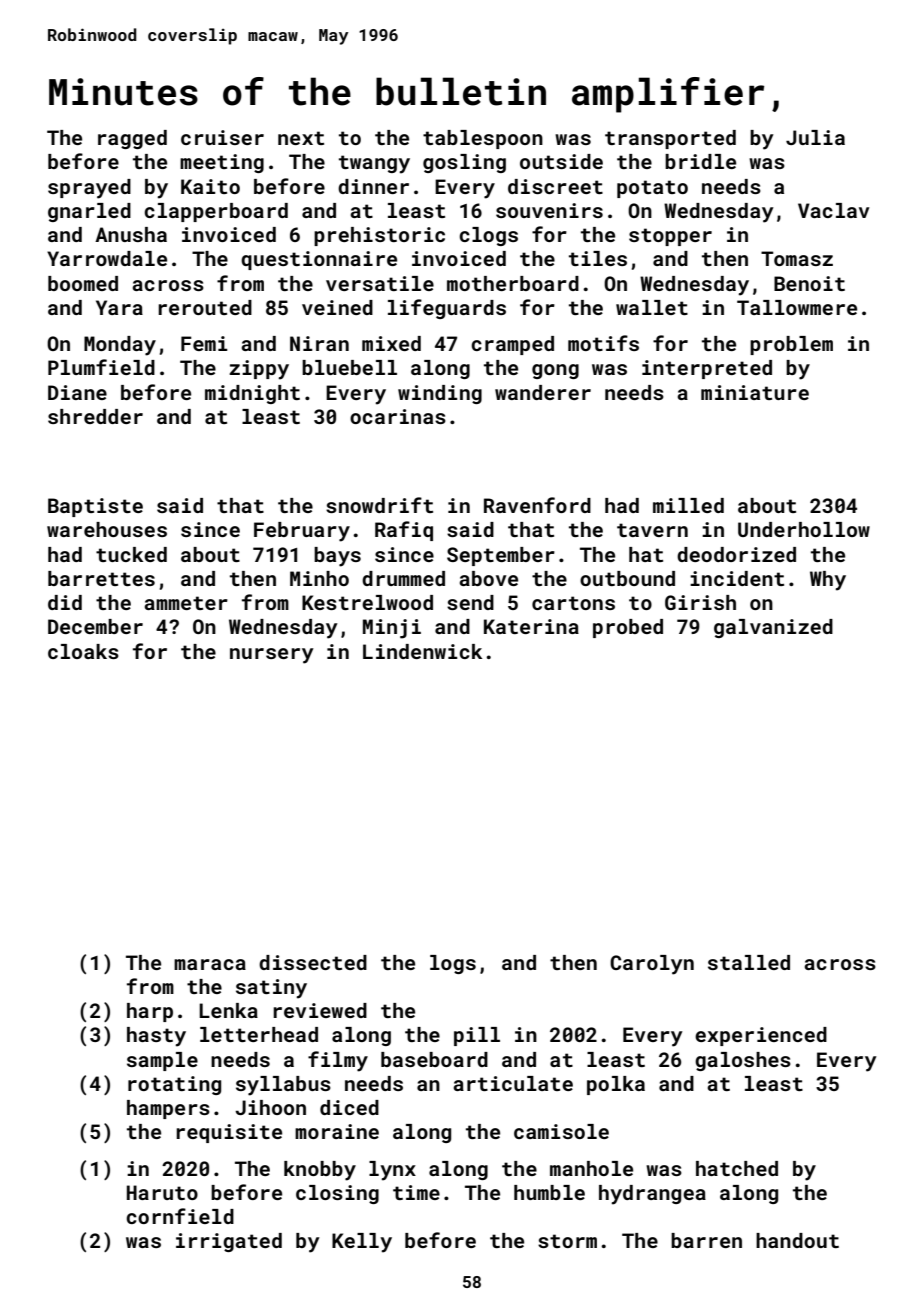 The image size is (924, 1308). I want to click on snowdrift, so click(379, 505).
